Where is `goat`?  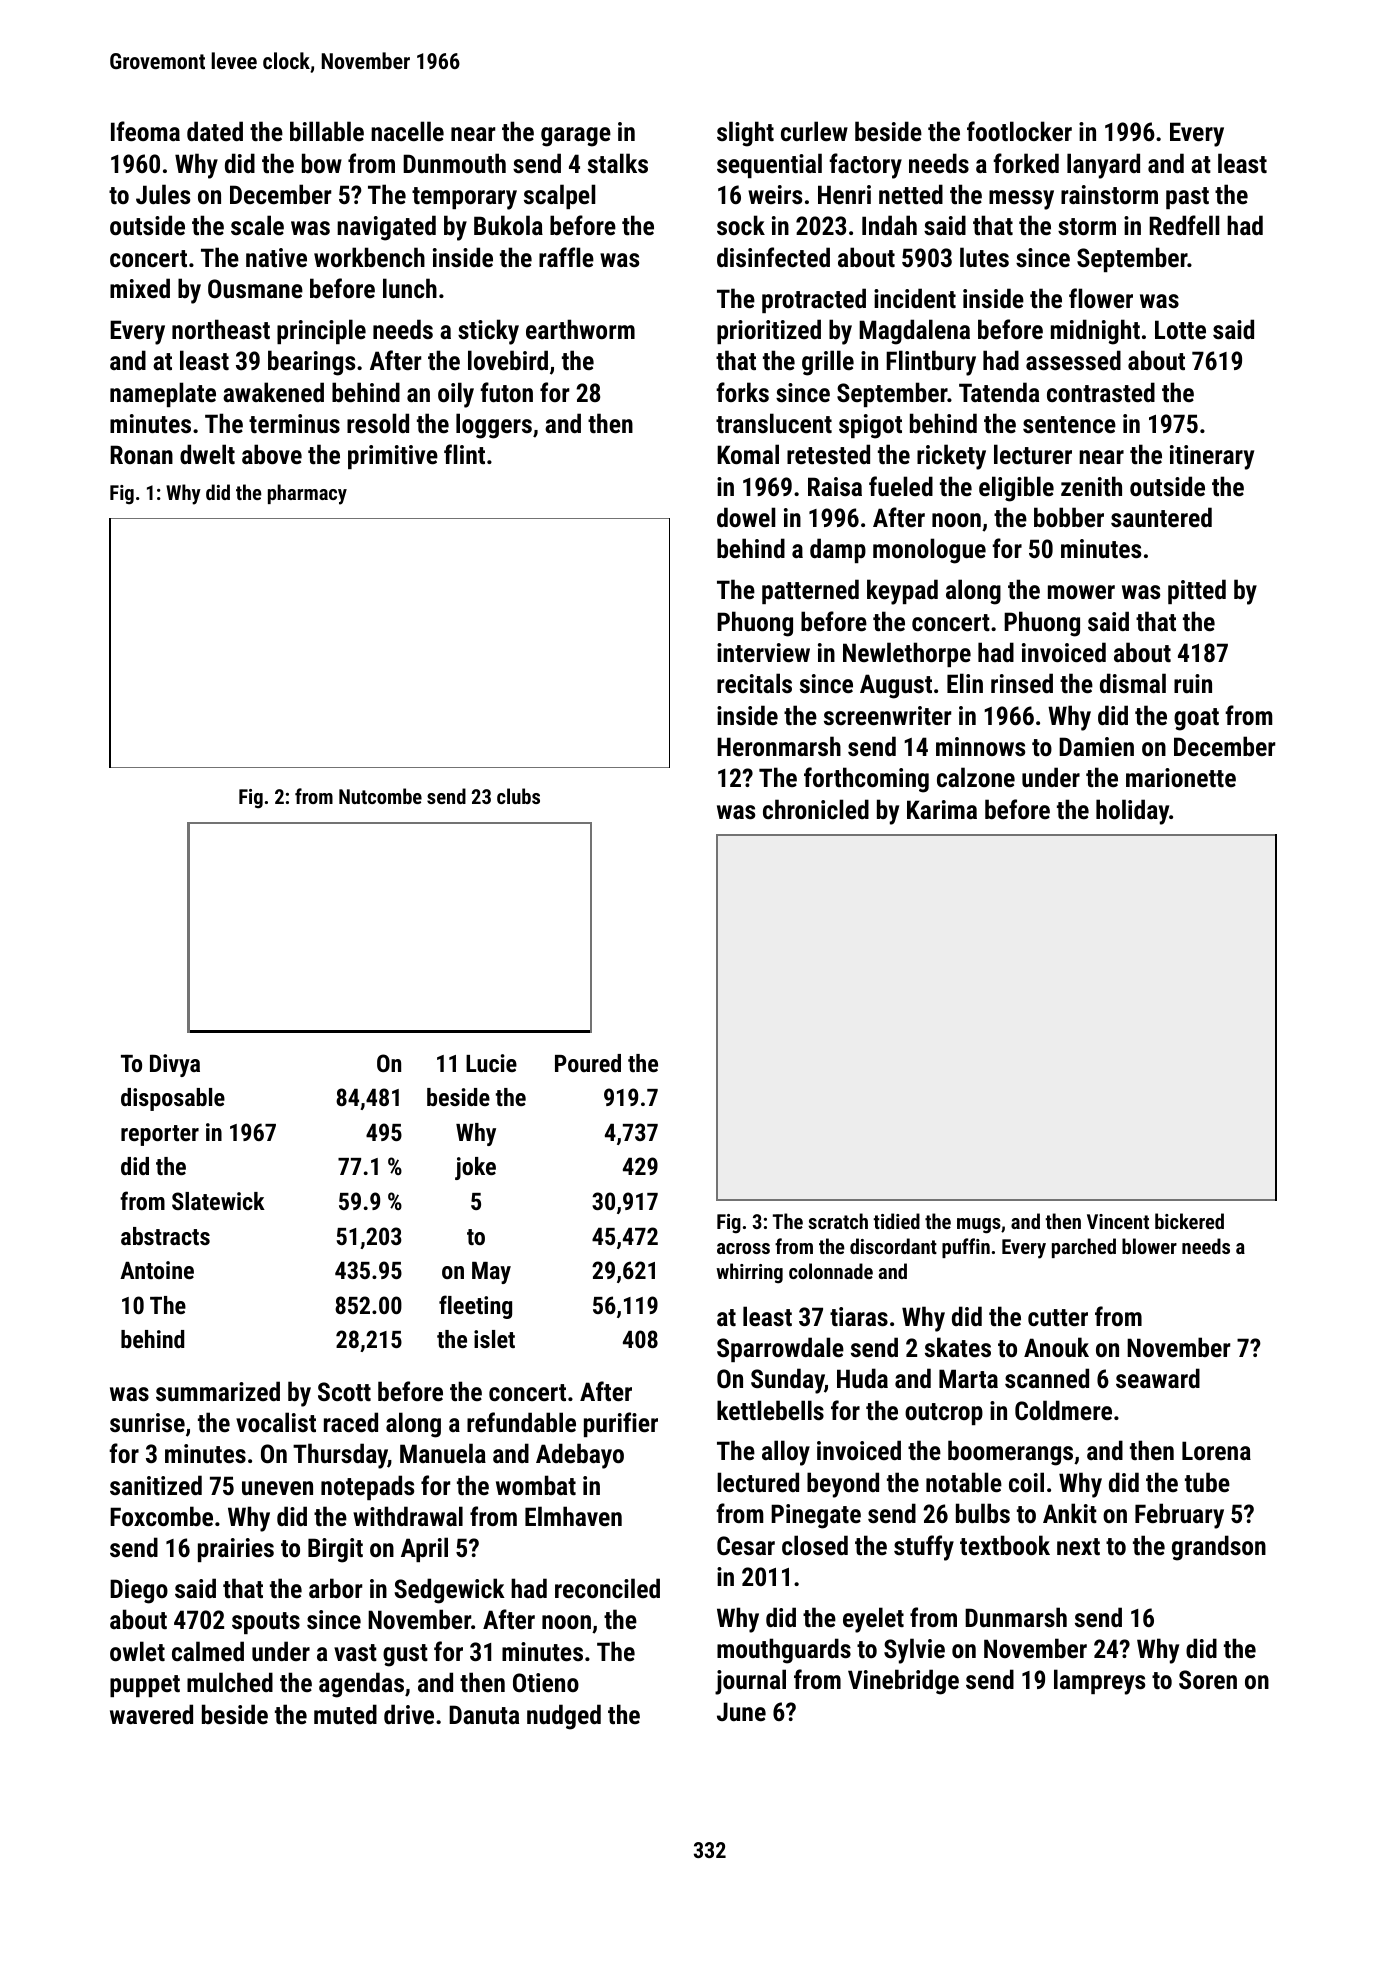 goat is located at coordinates (1196, 719).
